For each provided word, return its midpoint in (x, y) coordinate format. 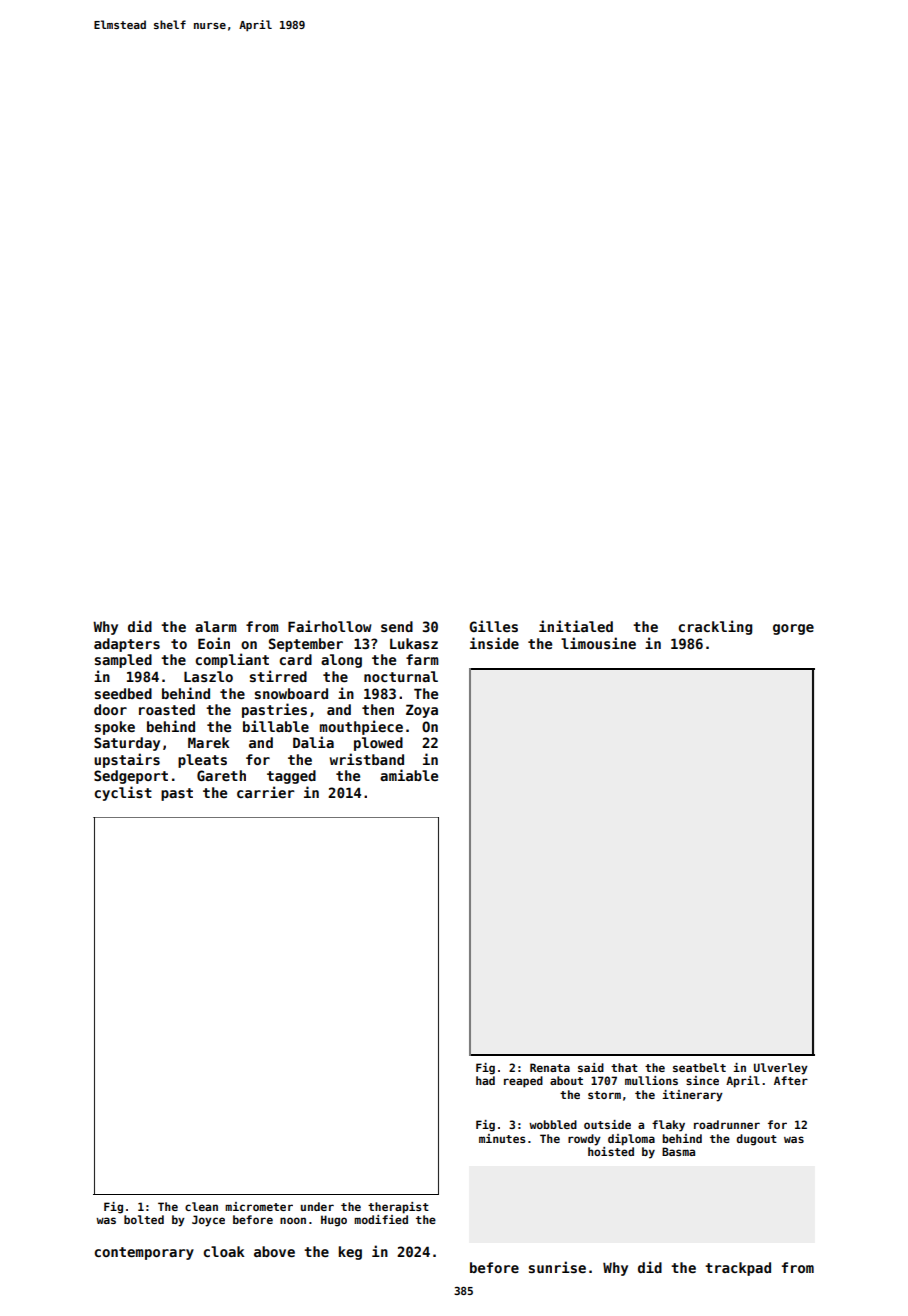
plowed (378, 744)
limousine (598, 643)
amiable (409, 775)
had (485, 1080)
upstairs (127, 760)
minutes (502, 1138)
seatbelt (699, 1067)
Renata (550, 1067)
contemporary (144, 1253)
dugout (757, 1140)
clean (201, 1206)
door (110, 709)
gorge (793, 629)
